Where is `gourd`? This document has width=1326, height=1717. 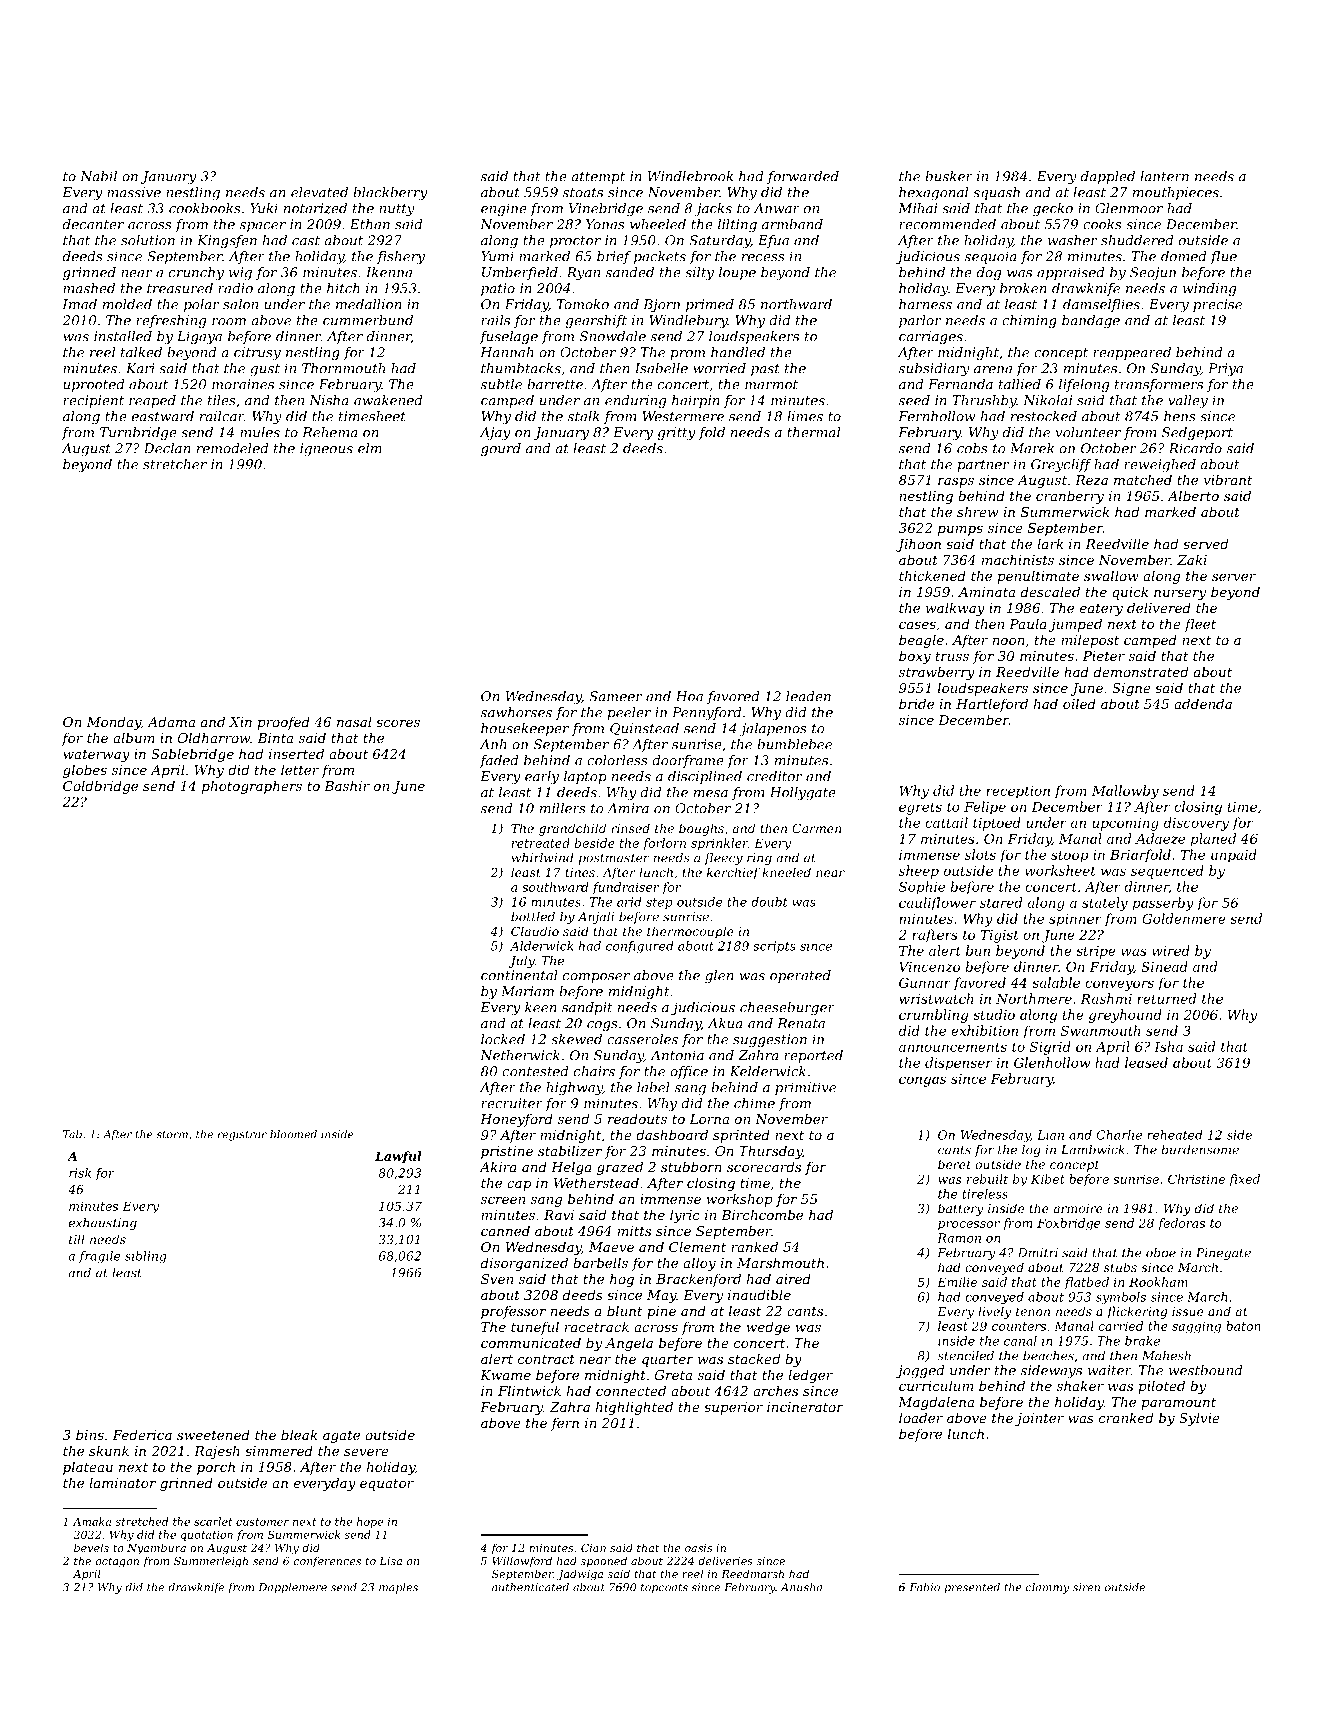
gourd is located at coordinates (501, 449).
